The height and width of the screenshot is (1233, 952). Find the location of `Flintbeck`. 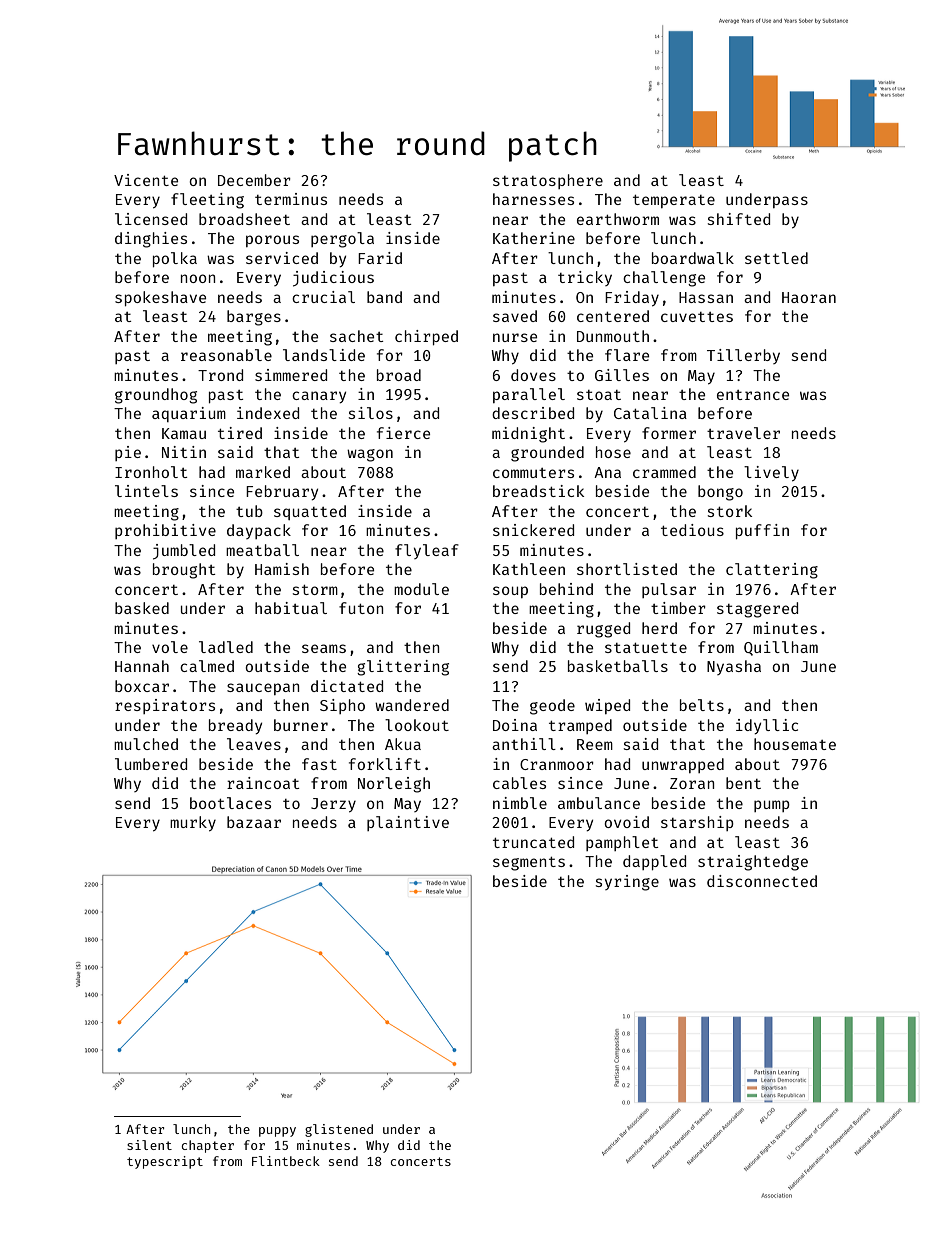

Flintbeck is located at coordinates (286, 1161).
